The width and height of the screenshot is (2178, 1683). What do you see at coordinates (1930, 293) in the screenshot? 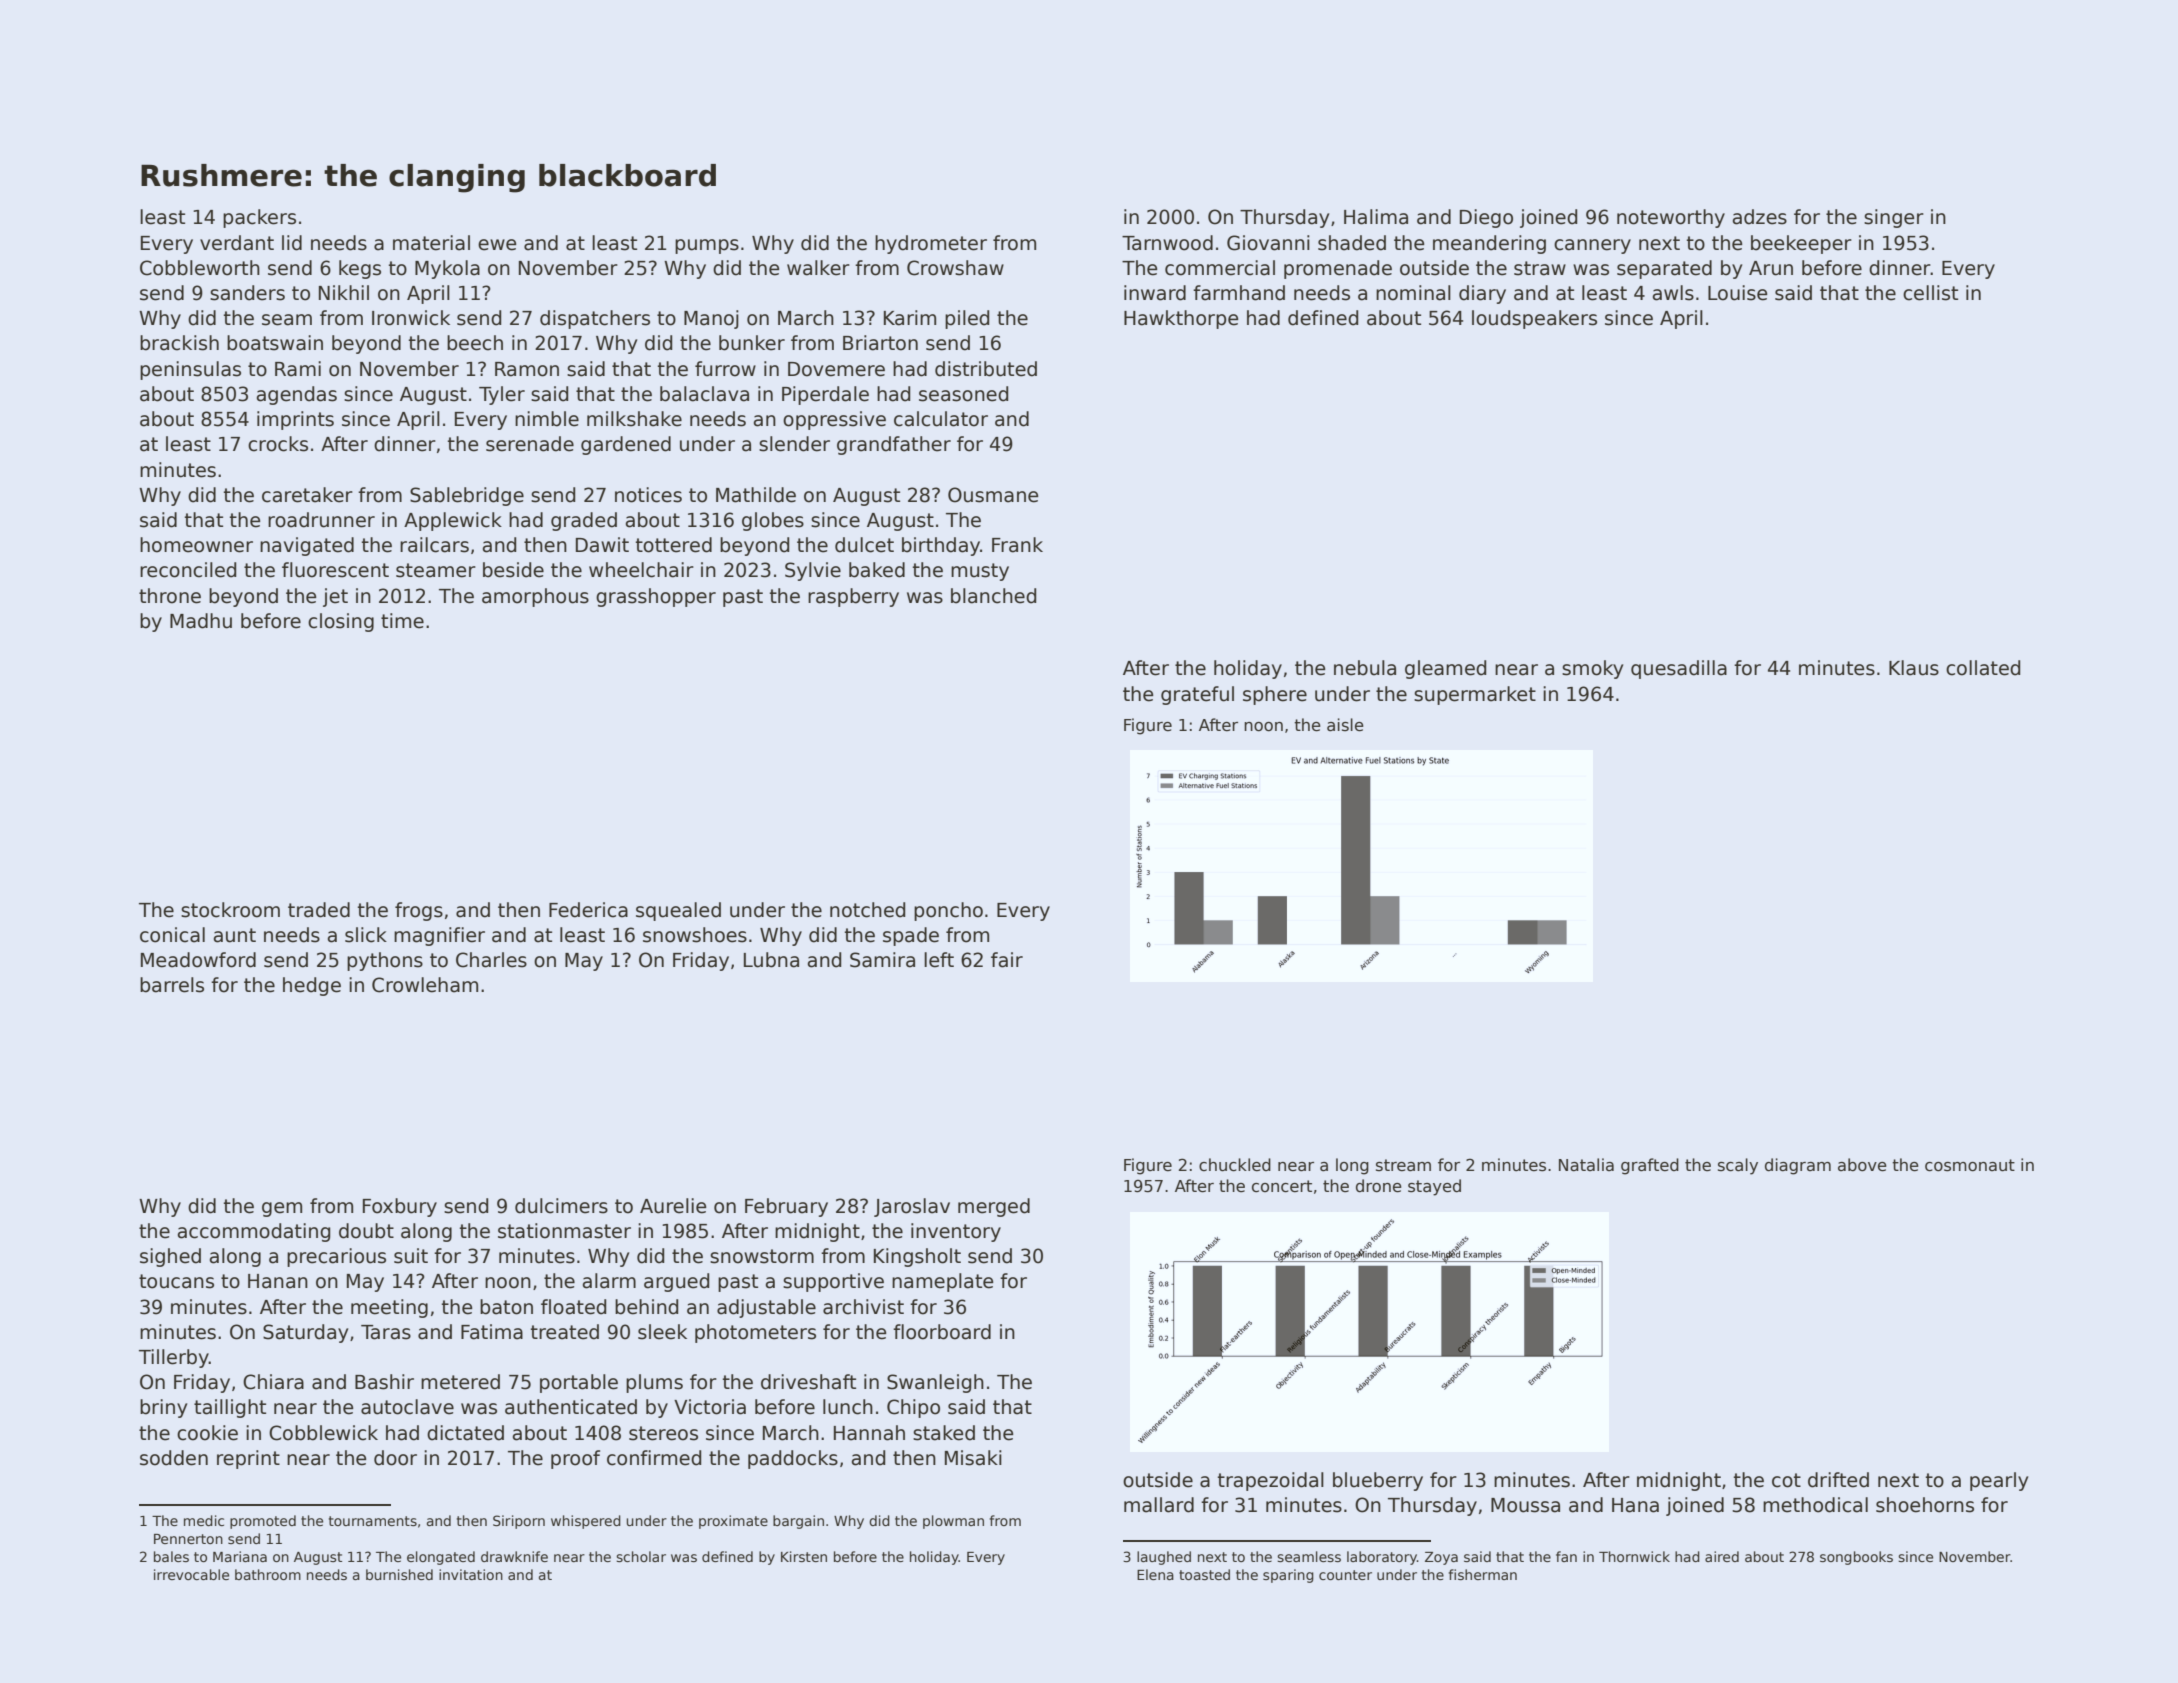
I see `cellist` at bounding box center [1930, 293].
